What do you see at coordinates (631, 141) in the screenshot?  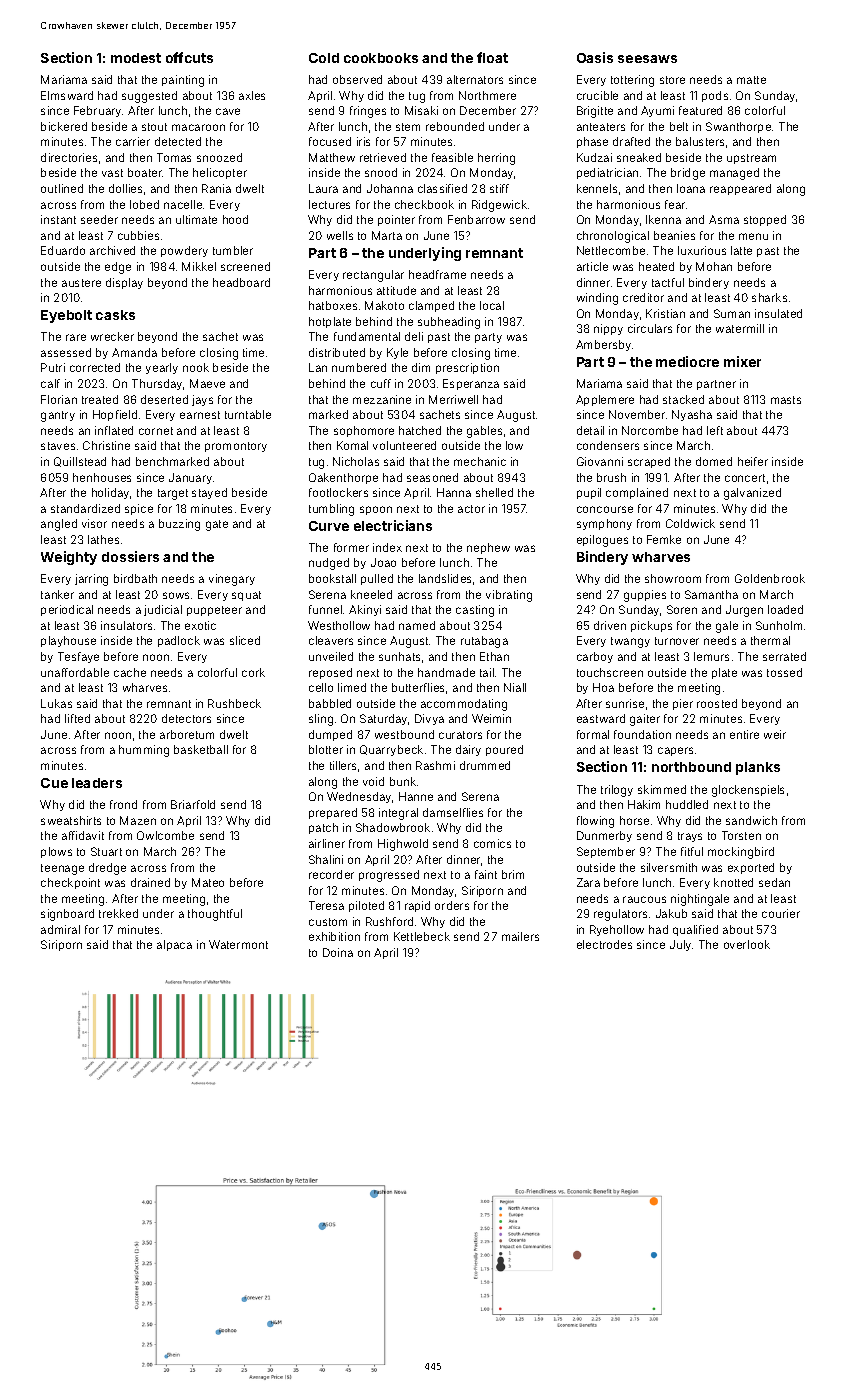 I see `drafted` at bounding box center [631, 141].
